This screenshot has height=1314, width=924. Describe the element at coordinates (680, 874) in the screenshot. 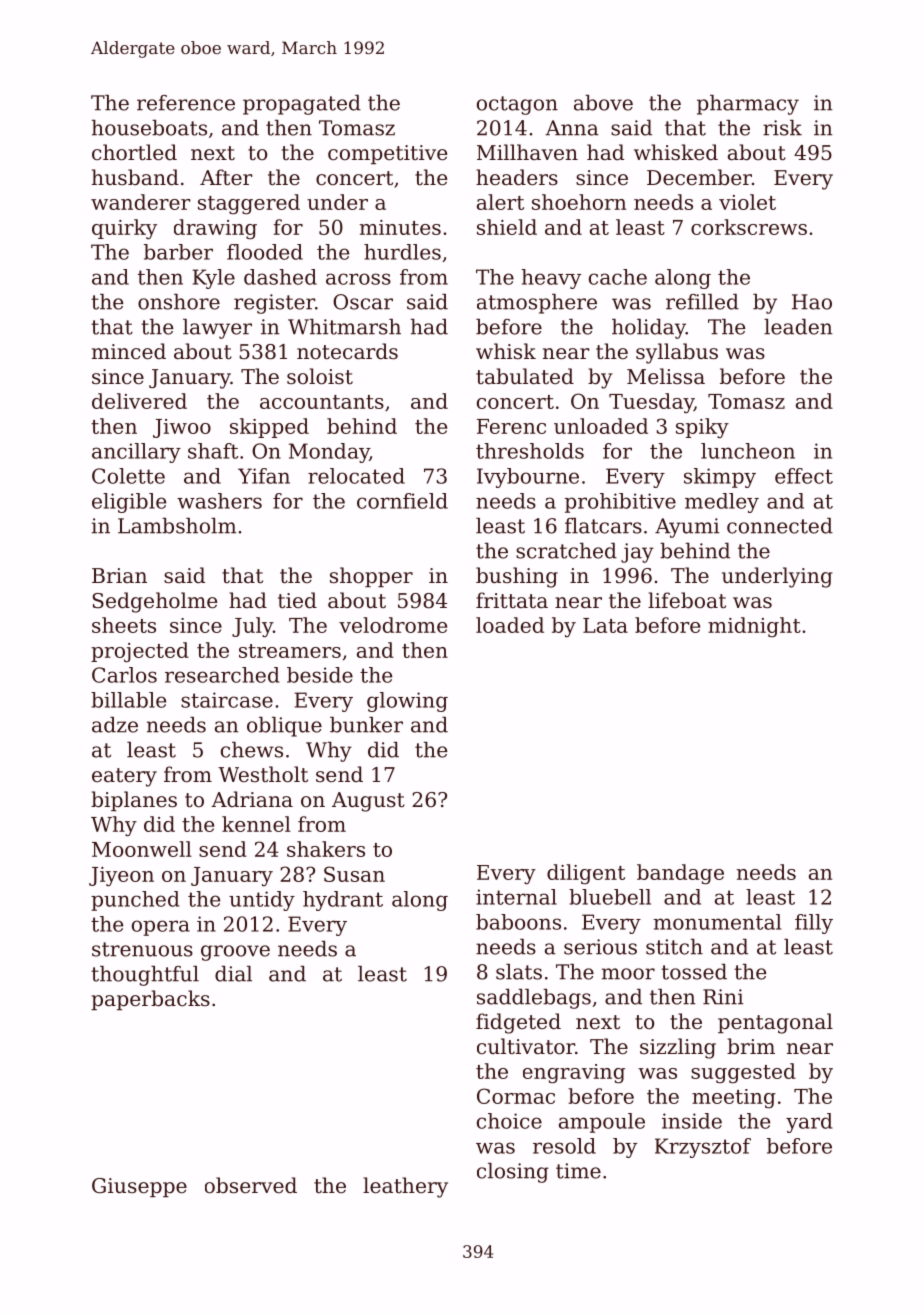

I see `bandage` at that location.
